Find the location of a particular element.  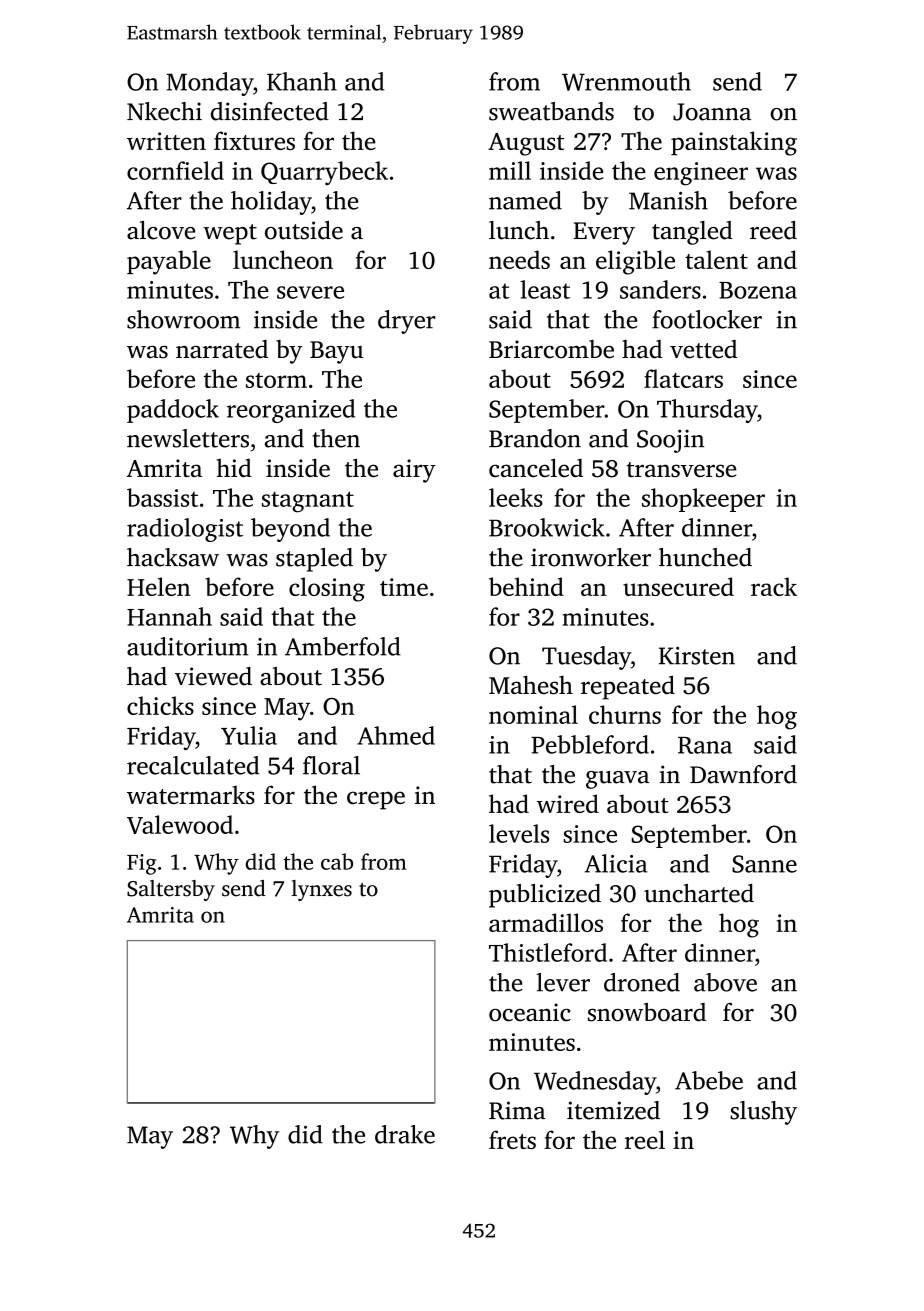

slushy is located at coordinates (763, 1113).
